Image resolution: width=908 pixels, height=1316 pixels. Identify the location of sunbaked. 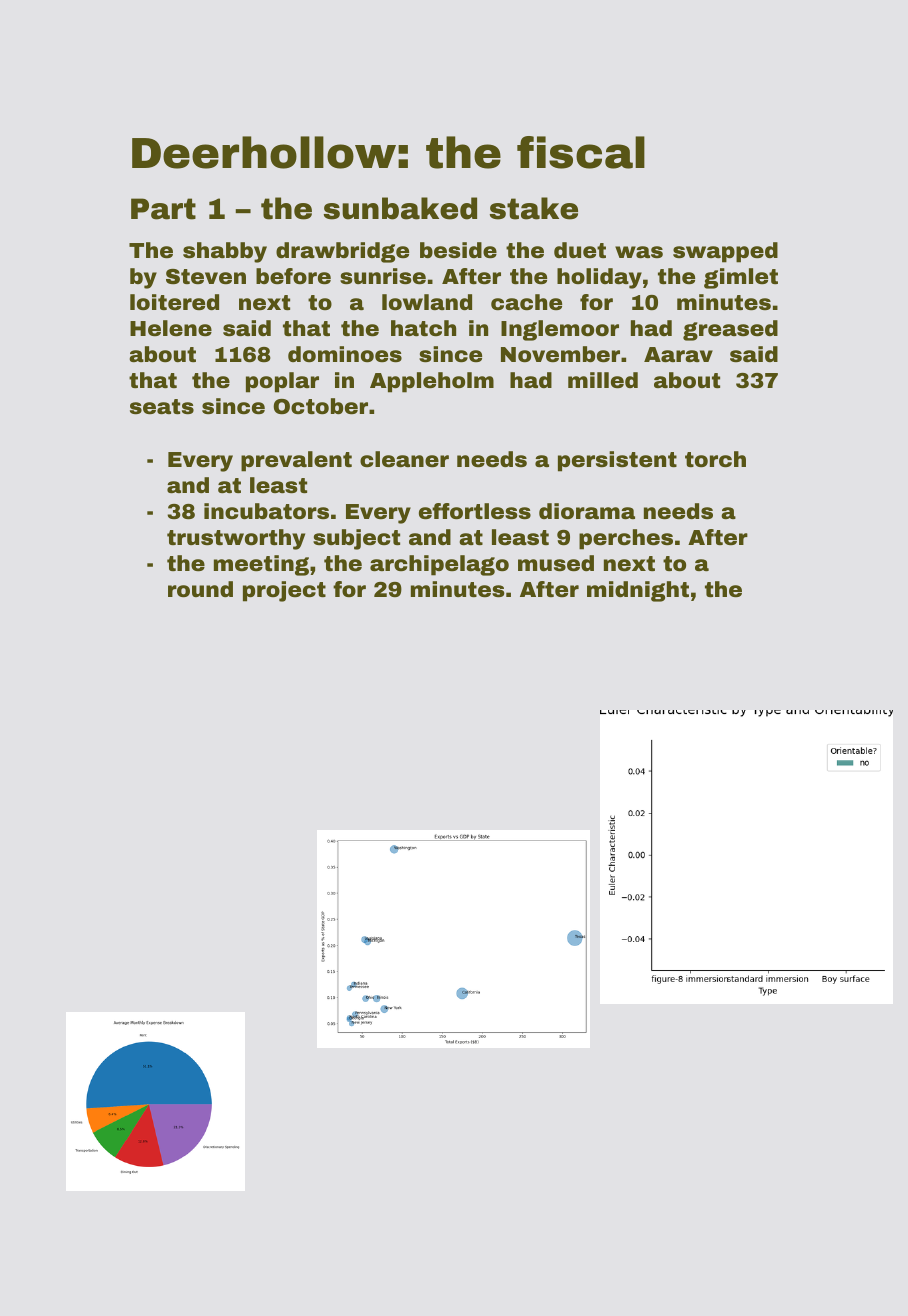
(400, 208).
